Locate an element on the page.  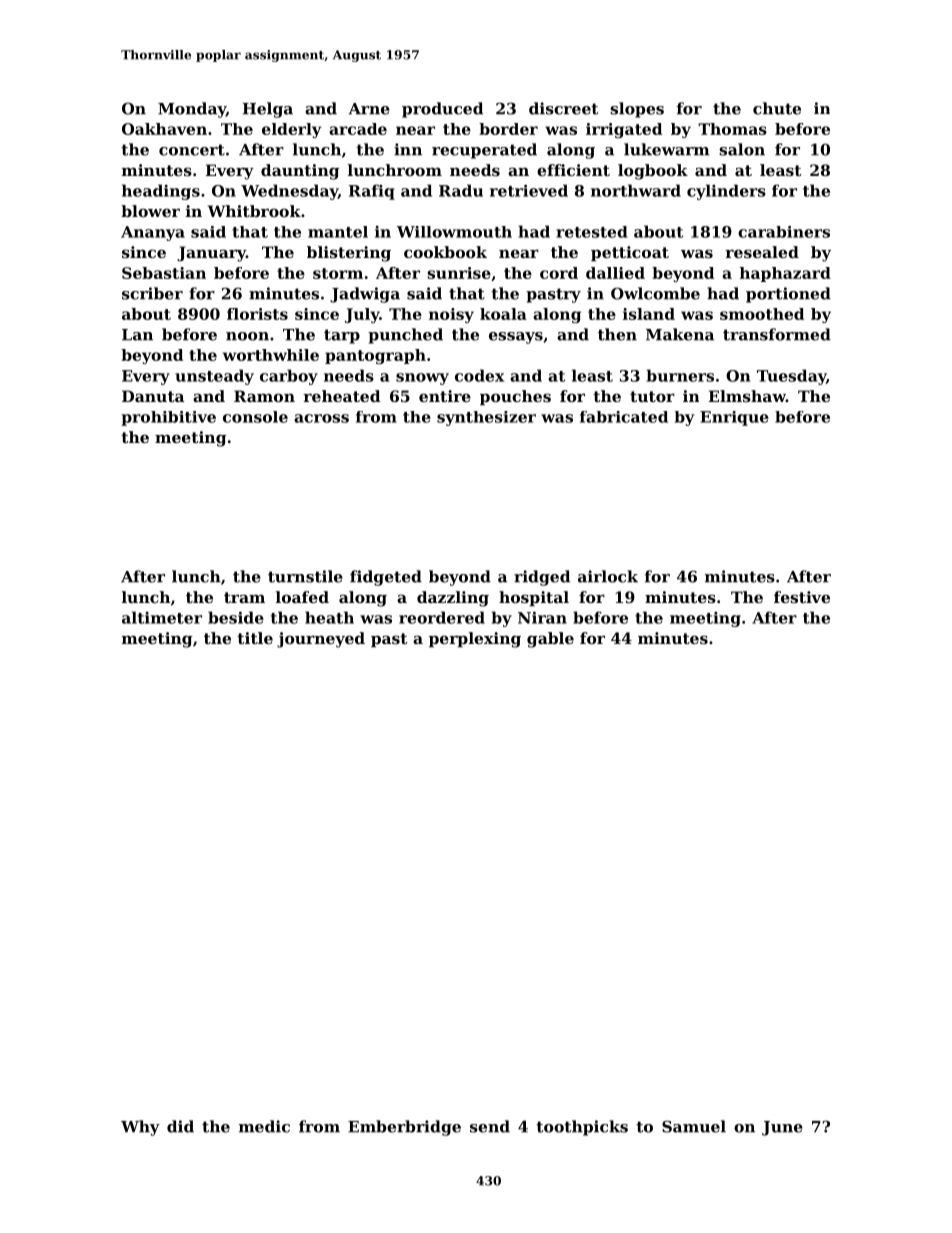
airlock is located at coordinates (608, 576).
